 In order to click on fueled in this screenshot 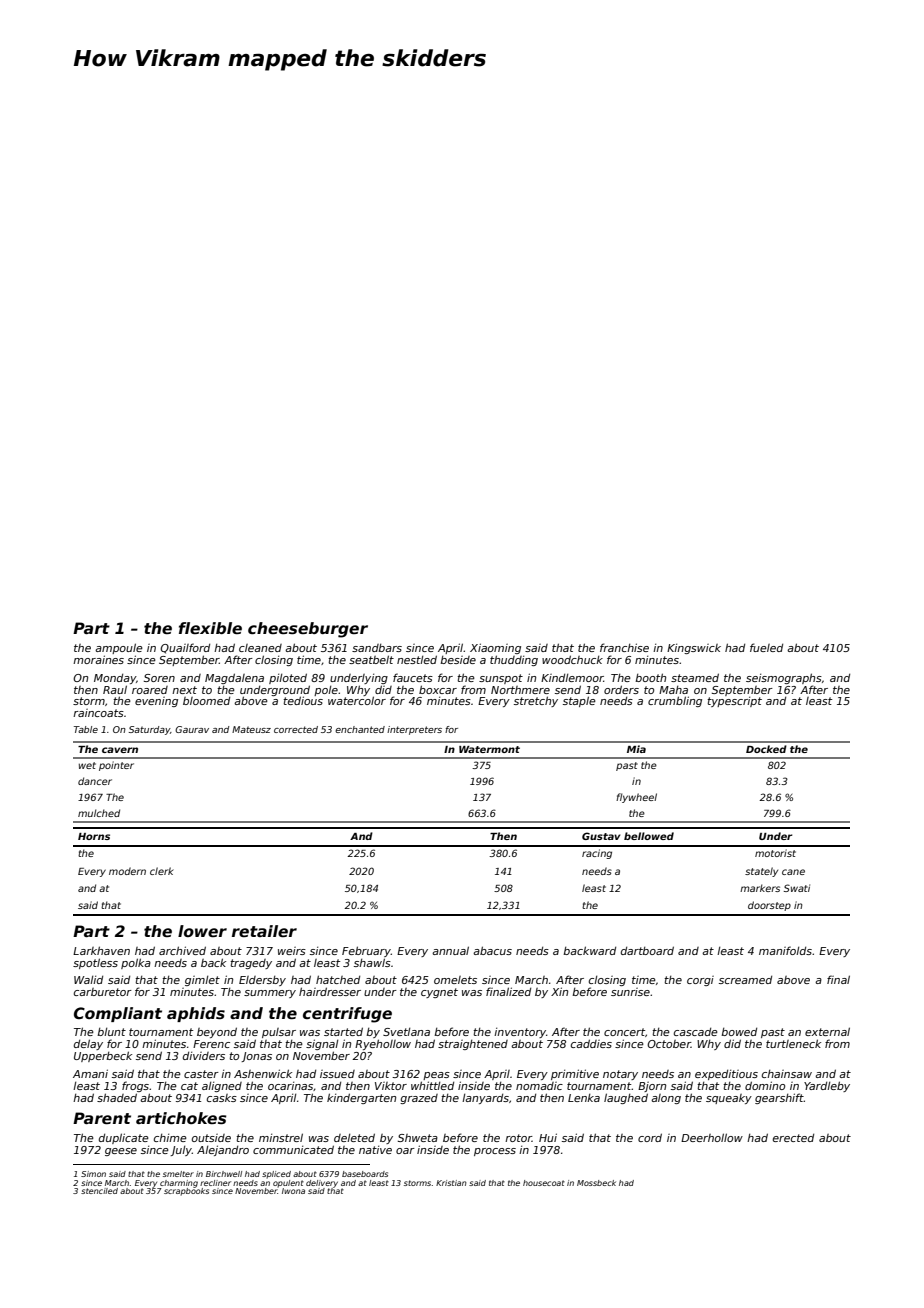, I will do `click(766, 647)`.
